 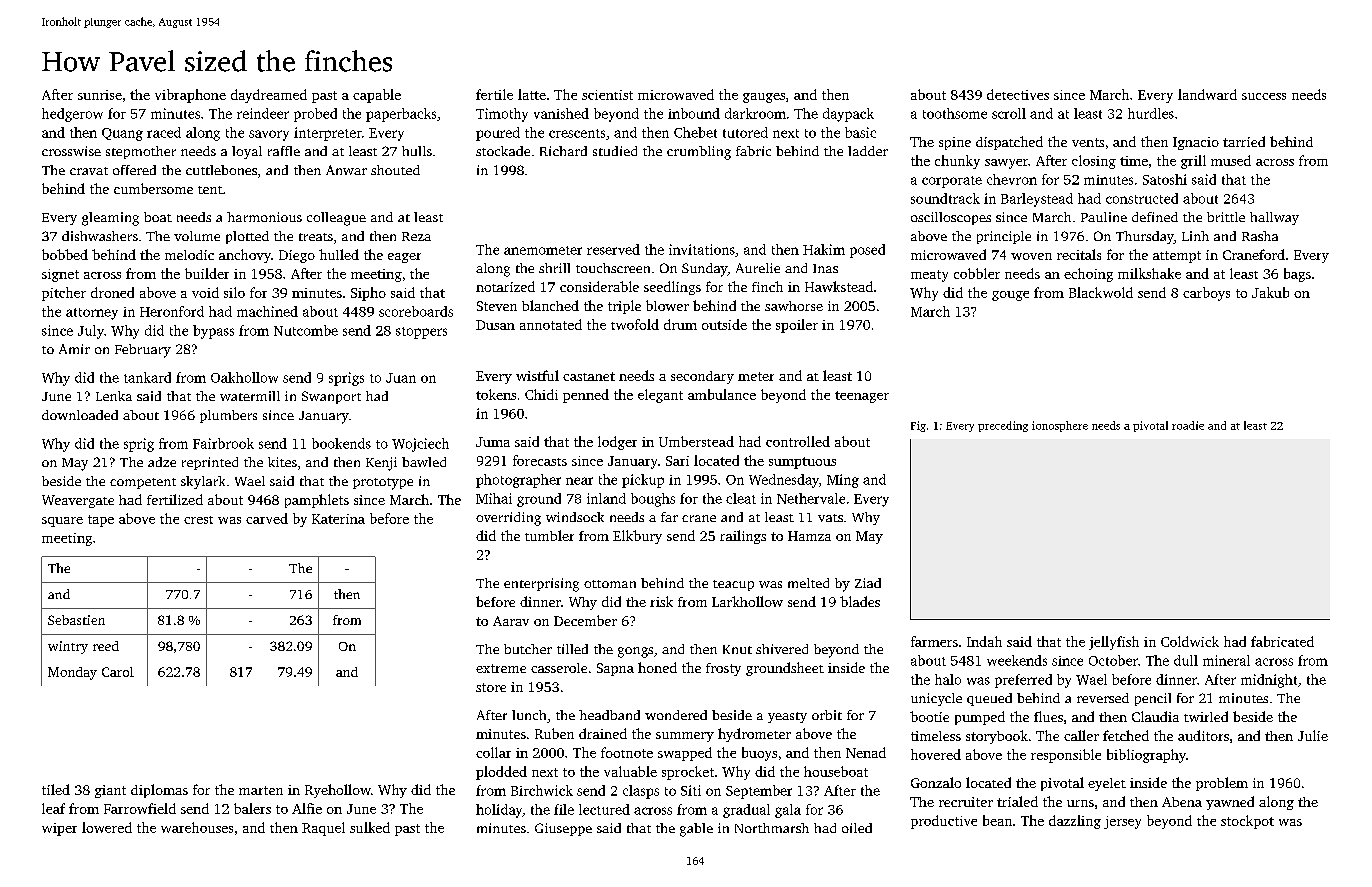 What do you see at coordinates (159, 791) in the screenshot?
I see `diplomas` at bounding box center [159, 791].
